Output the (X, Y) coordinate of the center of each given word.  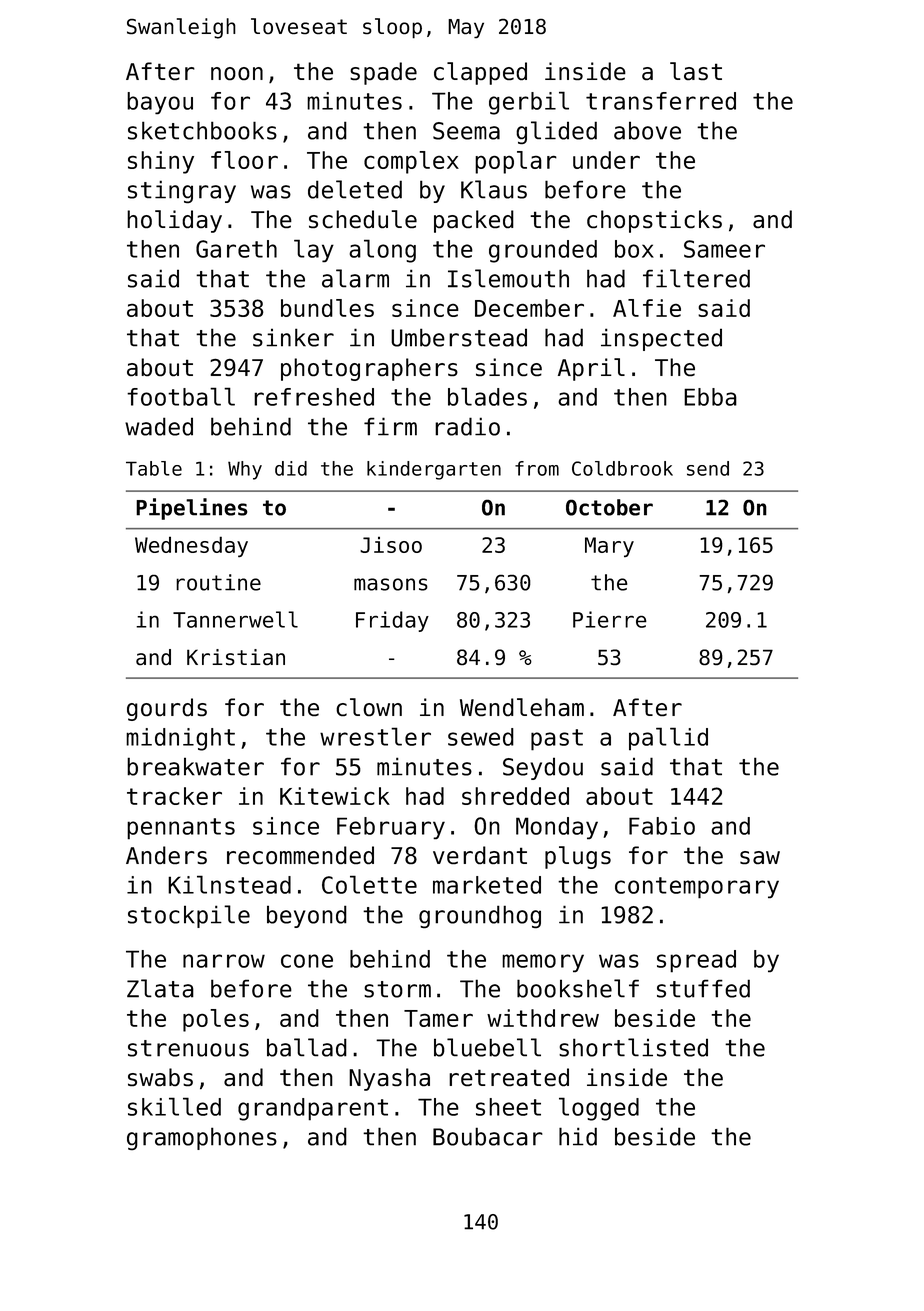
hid (578, 1136)
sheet (508, 1107)
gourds (167, 709)
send (708, 468)
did (291, 468)
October (609, 507)
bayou (160, 103)
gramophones (202, 1138)
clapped (480, 73)
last (696, 71)
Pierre (610, 619)
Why (245, 470)
